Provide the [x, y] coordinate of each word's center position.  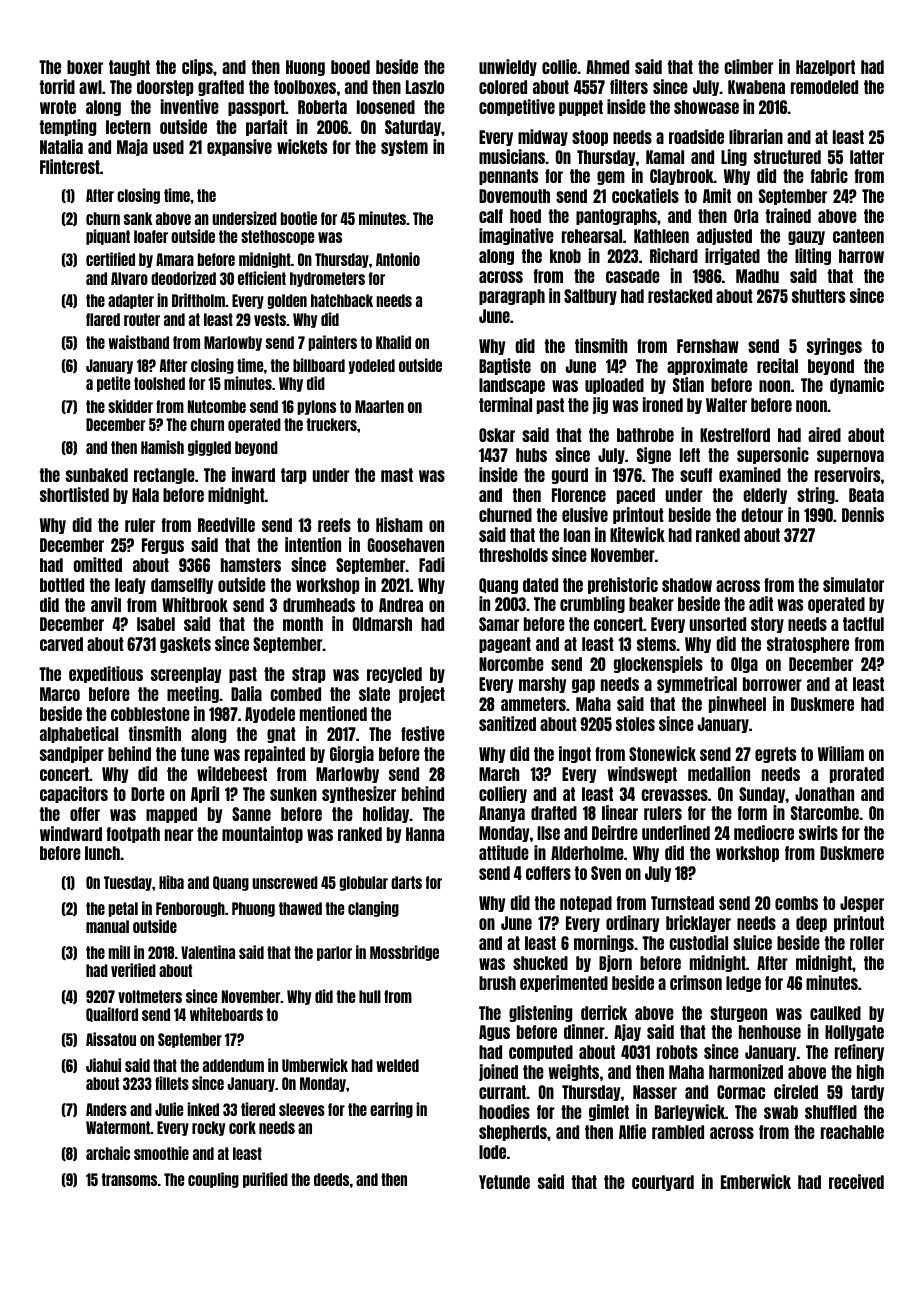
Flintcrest [70, 166]
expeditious [106, 674]
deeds [331, 1179]
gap [583, 686]
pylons [317, 407]
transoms [129, 1179]
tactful [863, 624]
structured [787, 157]
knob [565, 256]
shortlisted [74, 494]
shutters [818, 296]
